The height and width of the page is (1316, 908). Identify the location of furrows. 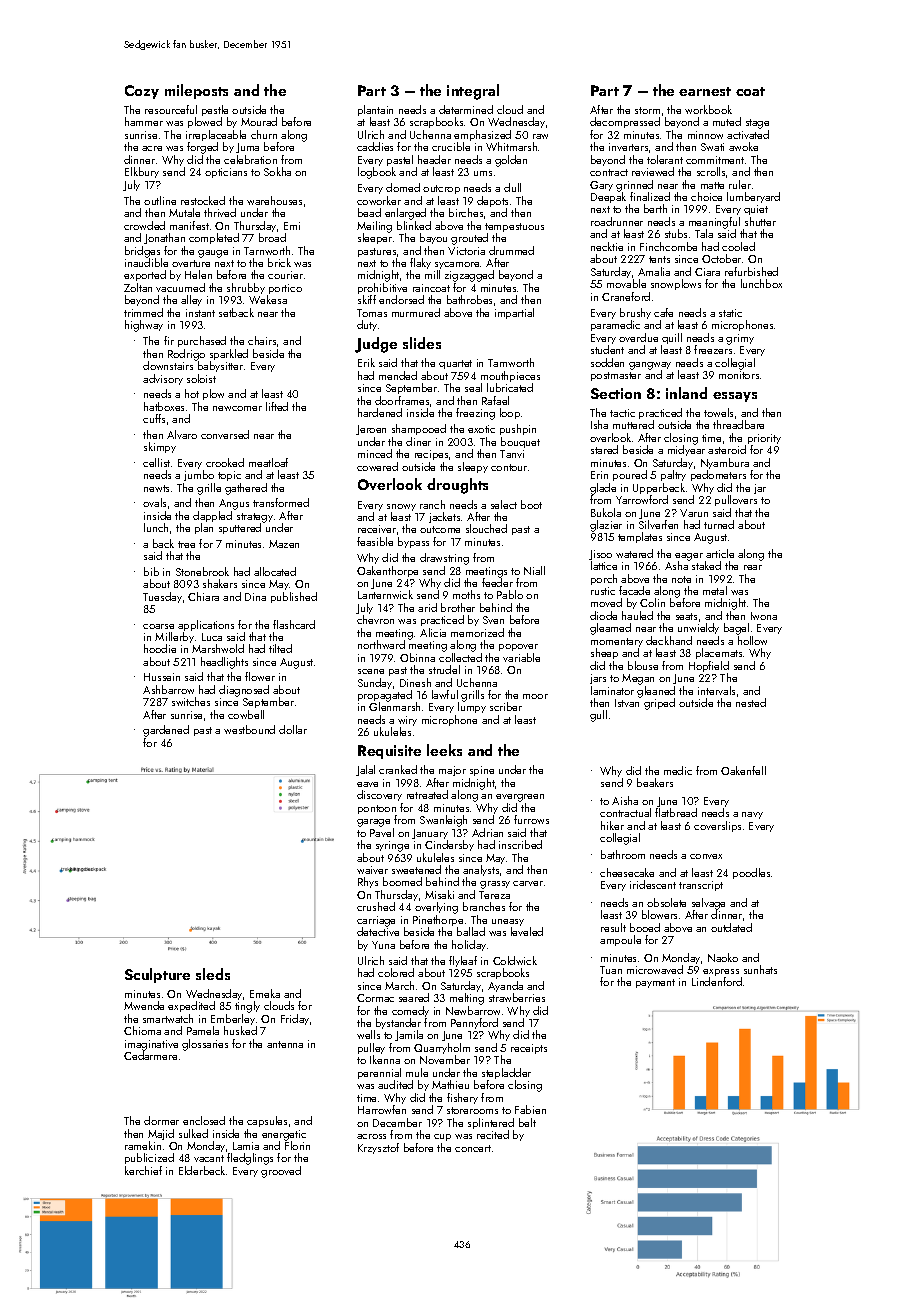
(531, 819).
